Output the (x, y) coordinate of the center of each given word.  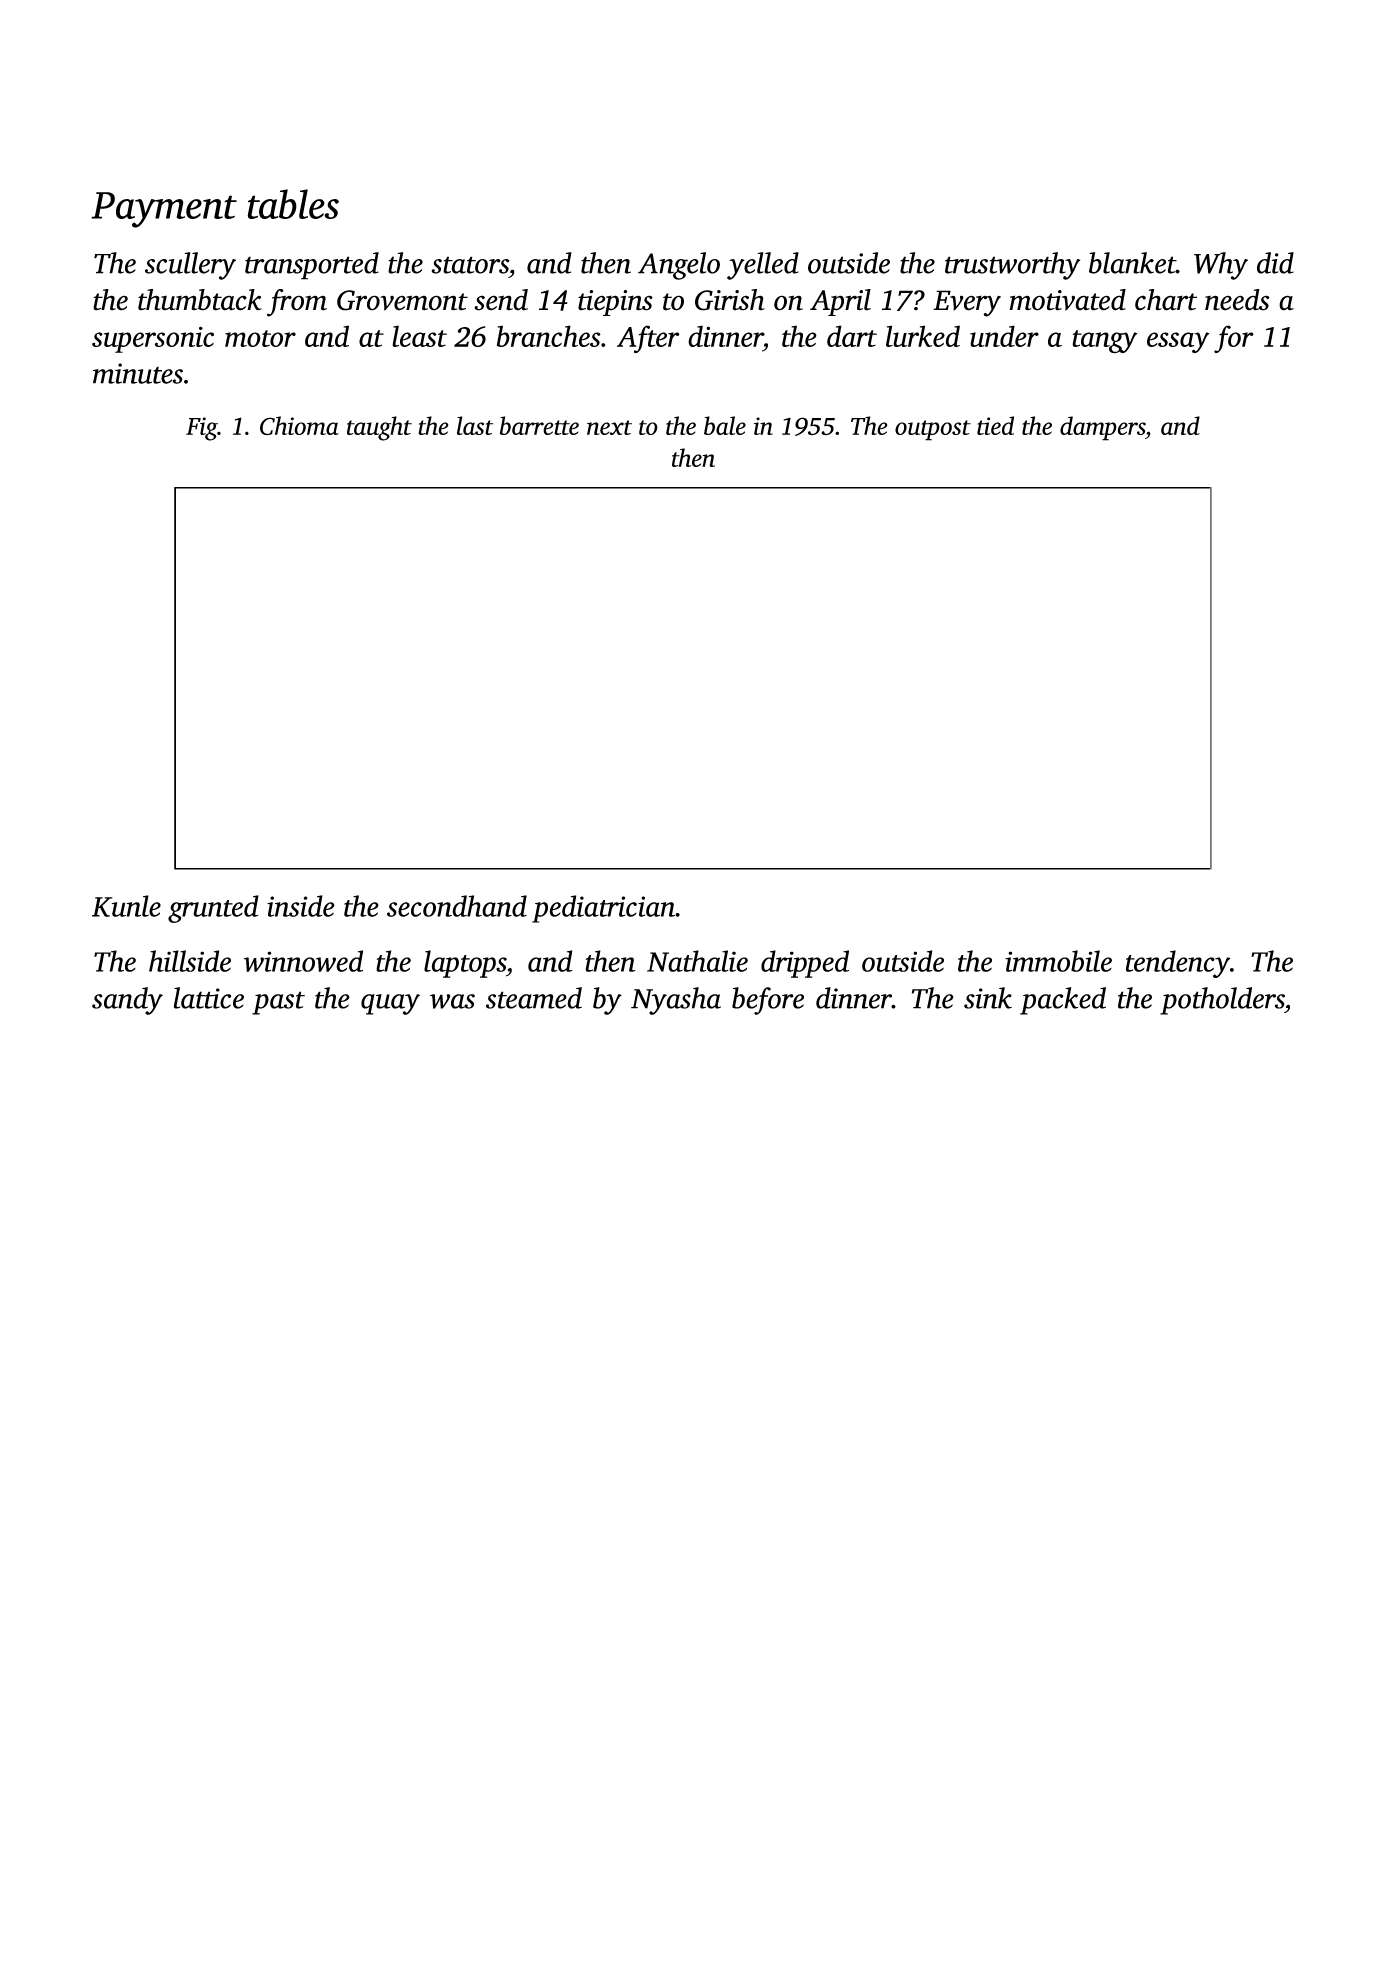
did (1275, 263)
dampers (1102, 428)
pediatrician (603, 909)
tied (995, 425)
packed (1063, 1001)
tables (293, 204)
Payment (164, 210)
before (768, 1001)
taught (379, 428)
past (278, 1003)
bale (725, 425)
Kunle (126, 906)
